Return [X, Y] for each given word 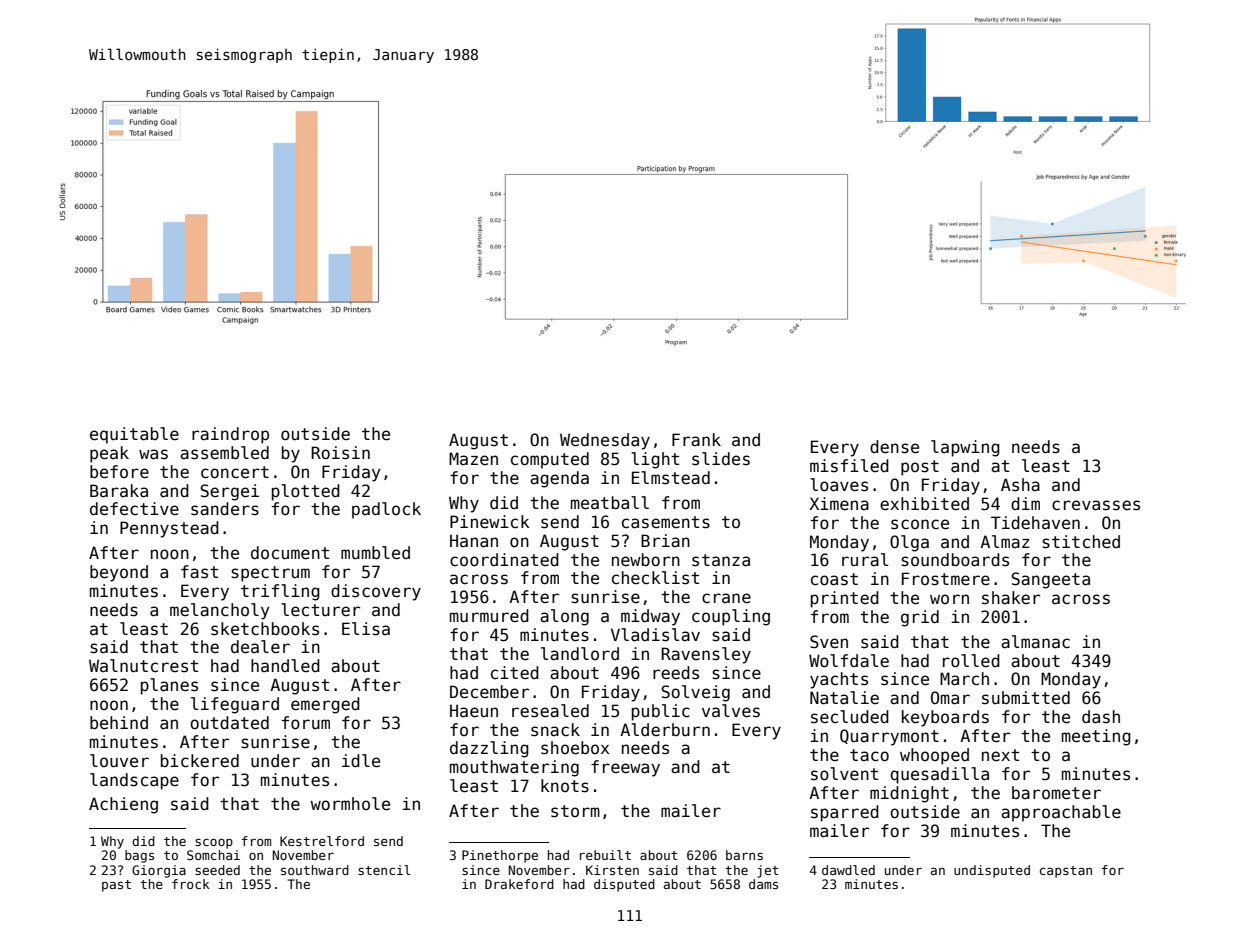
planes [169, 686]
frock [191, 884]
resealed [550, 711]
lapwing [965, 448]
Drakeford [519, 884]
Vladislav [655, 635]
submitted [1026, 698]
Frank [696, 440]
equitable [134, 435]
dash [1101, 717]
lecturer [320, 610]
